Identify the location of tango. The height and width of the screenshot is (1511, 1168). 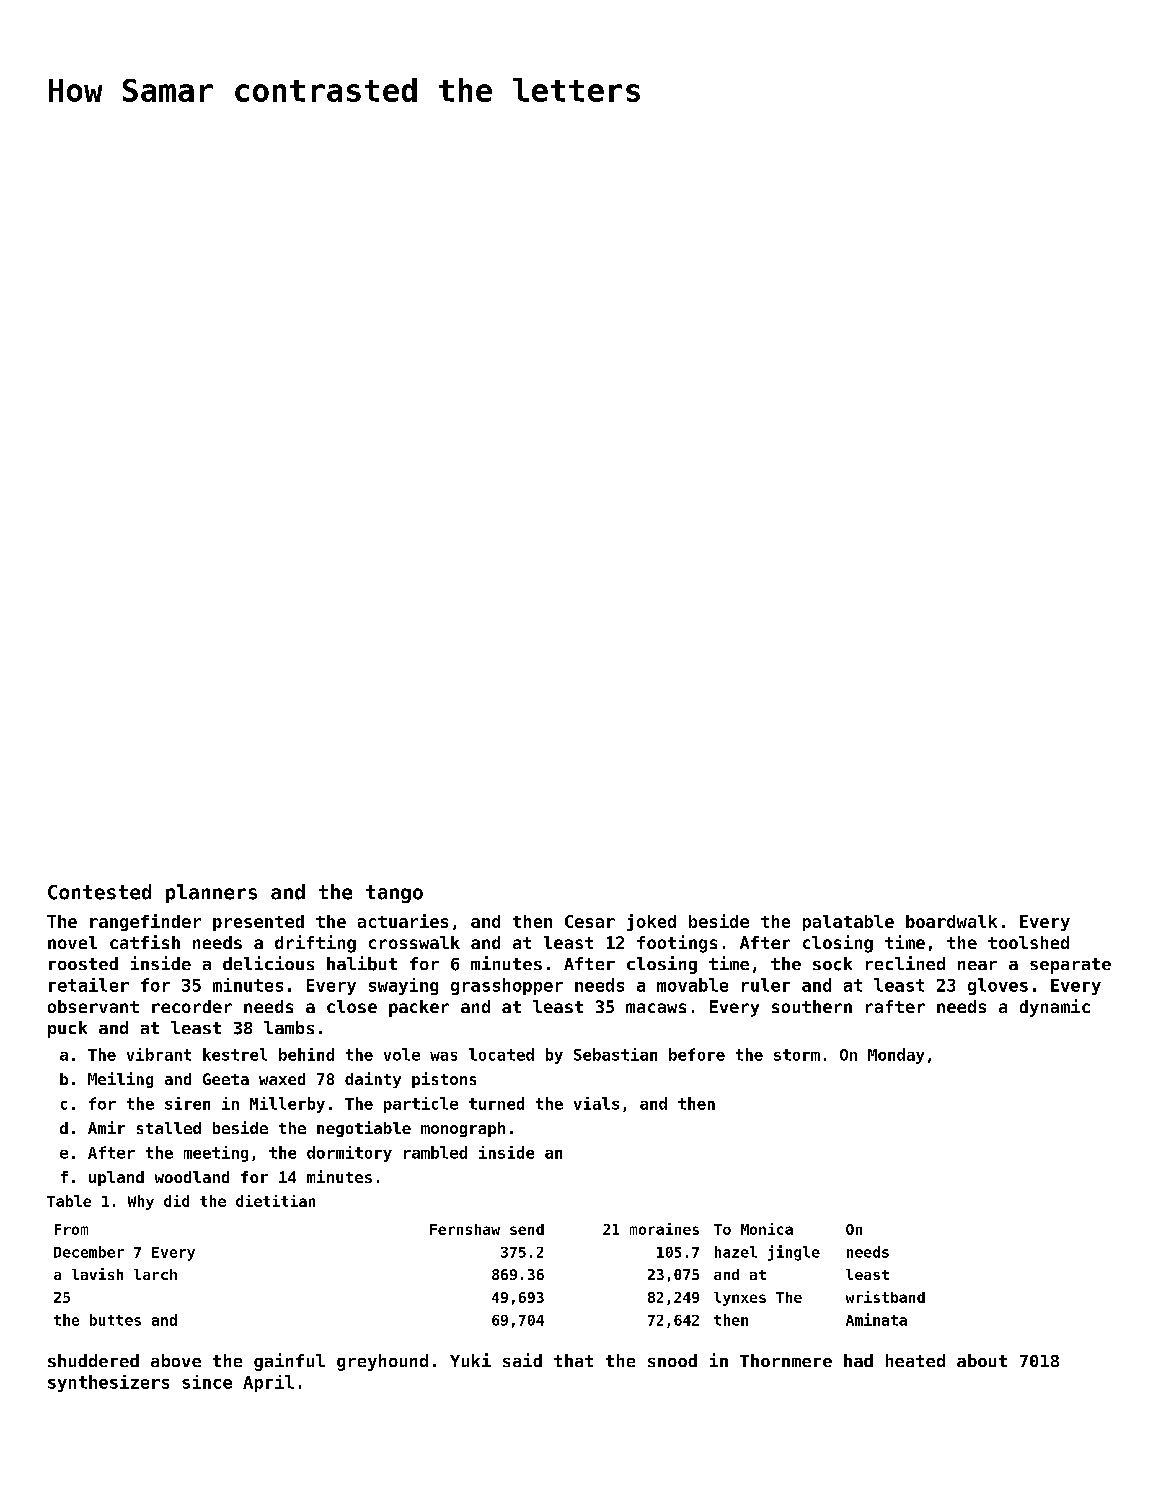
(394, 894).
